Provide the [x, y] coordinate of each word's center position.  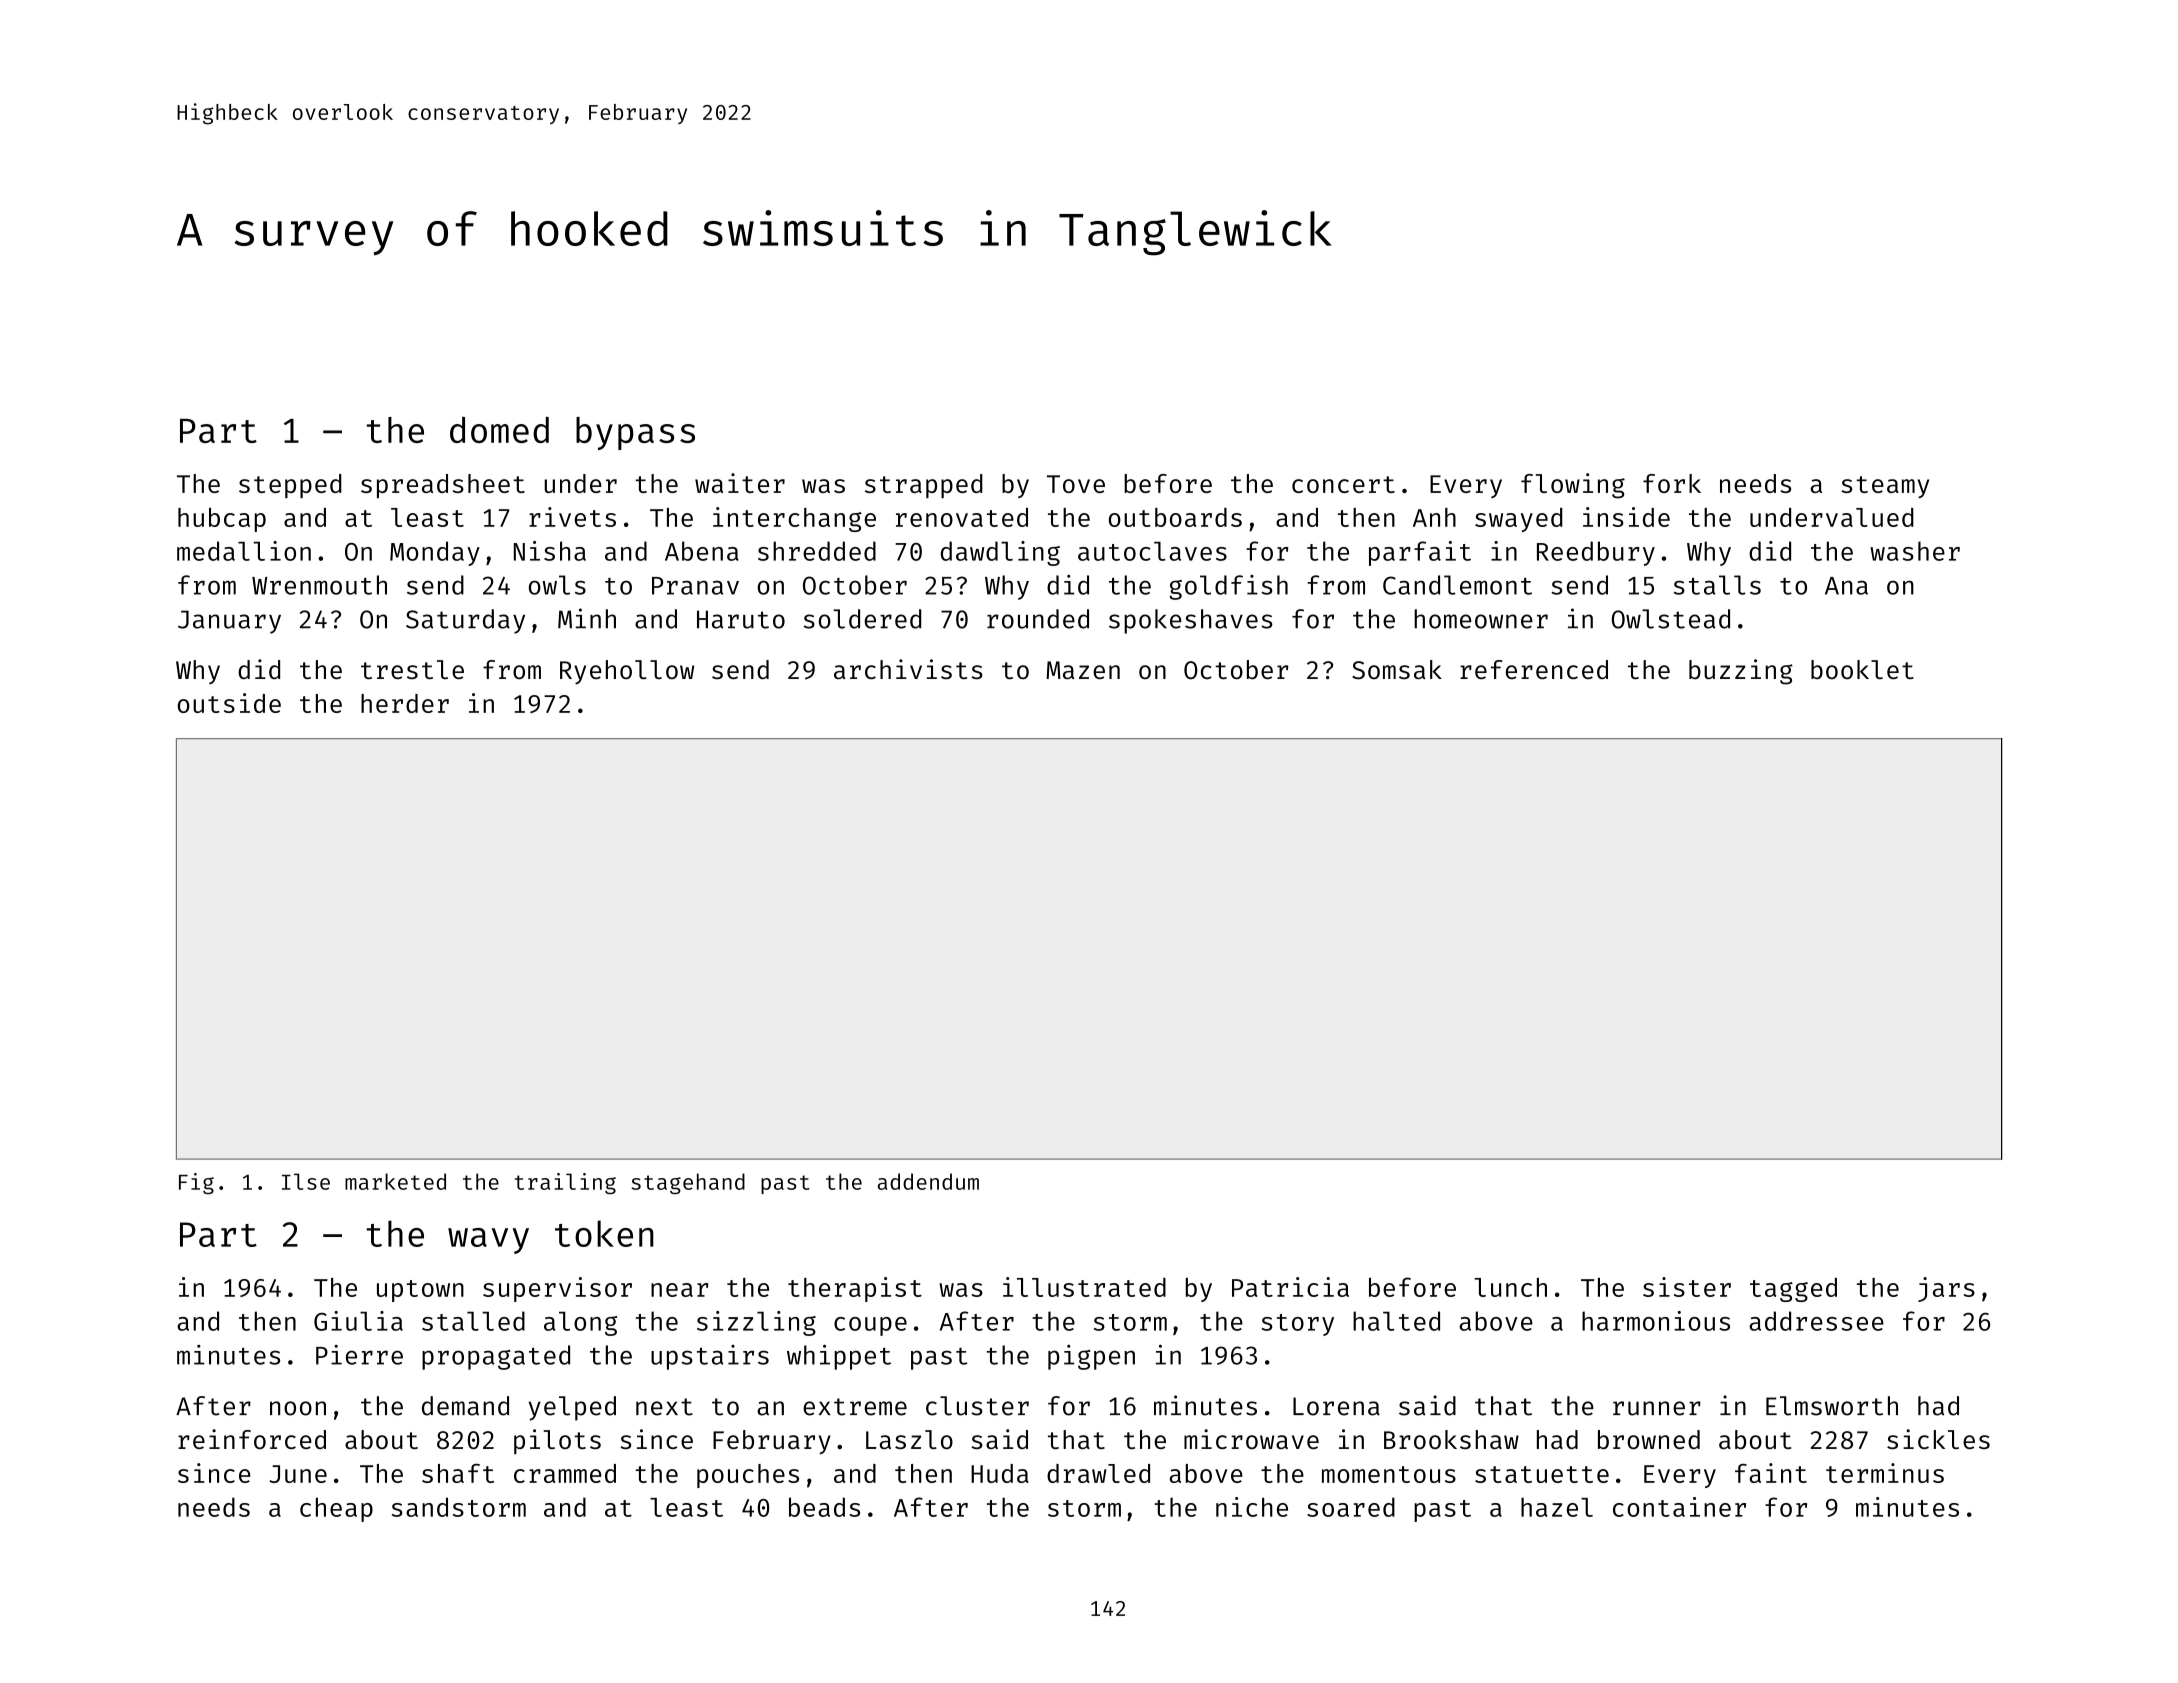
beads [824, 1507]
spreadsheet [443, 486]
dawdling [1000, 553]
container [1679, 1507]
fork [1672, 483]
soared [1351, 1507]
